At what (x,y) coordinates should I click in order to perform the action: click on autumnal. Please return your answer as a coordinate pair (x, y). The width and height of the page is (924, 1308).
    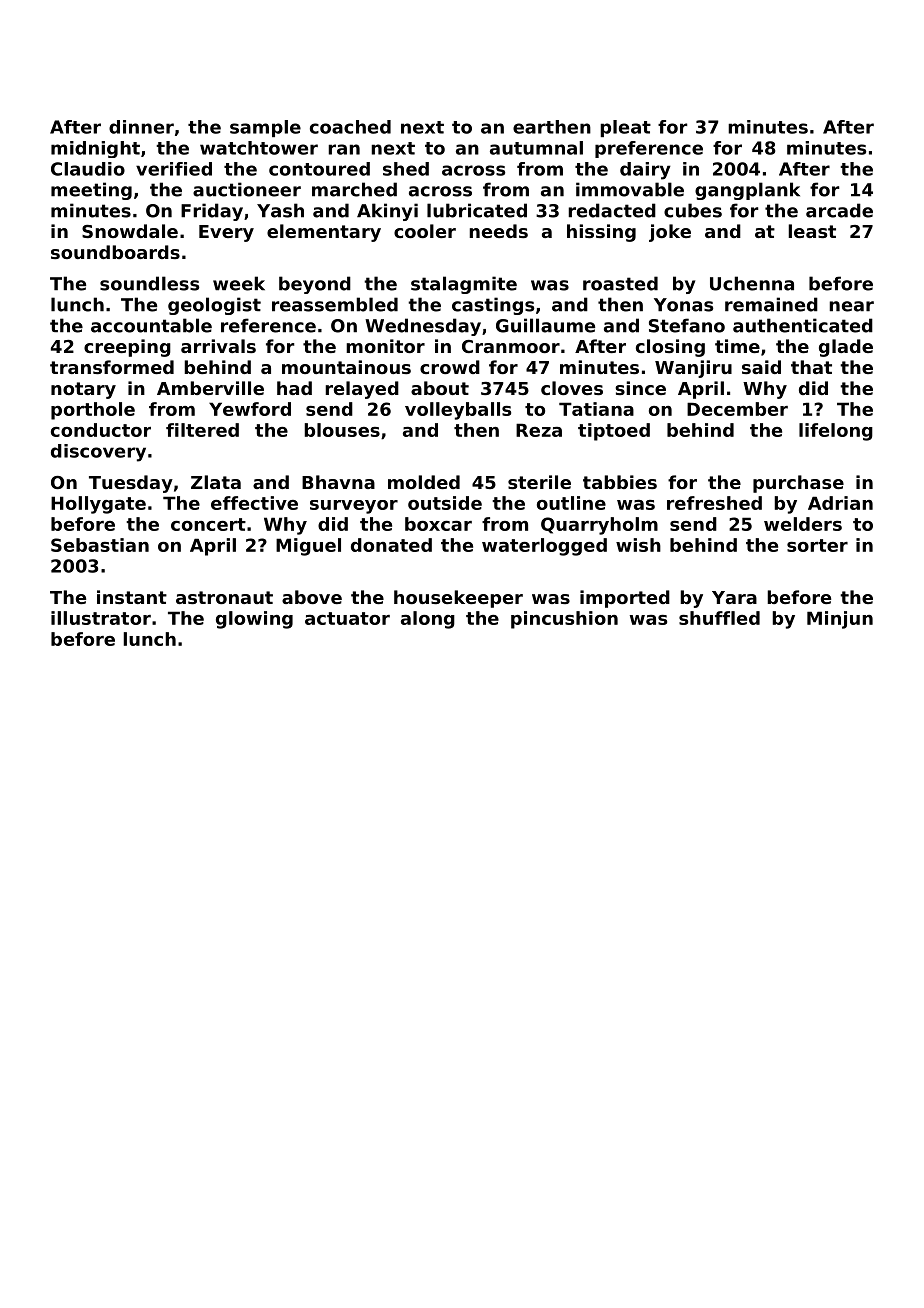
    Looking at the image, I should click on (536, 148).
